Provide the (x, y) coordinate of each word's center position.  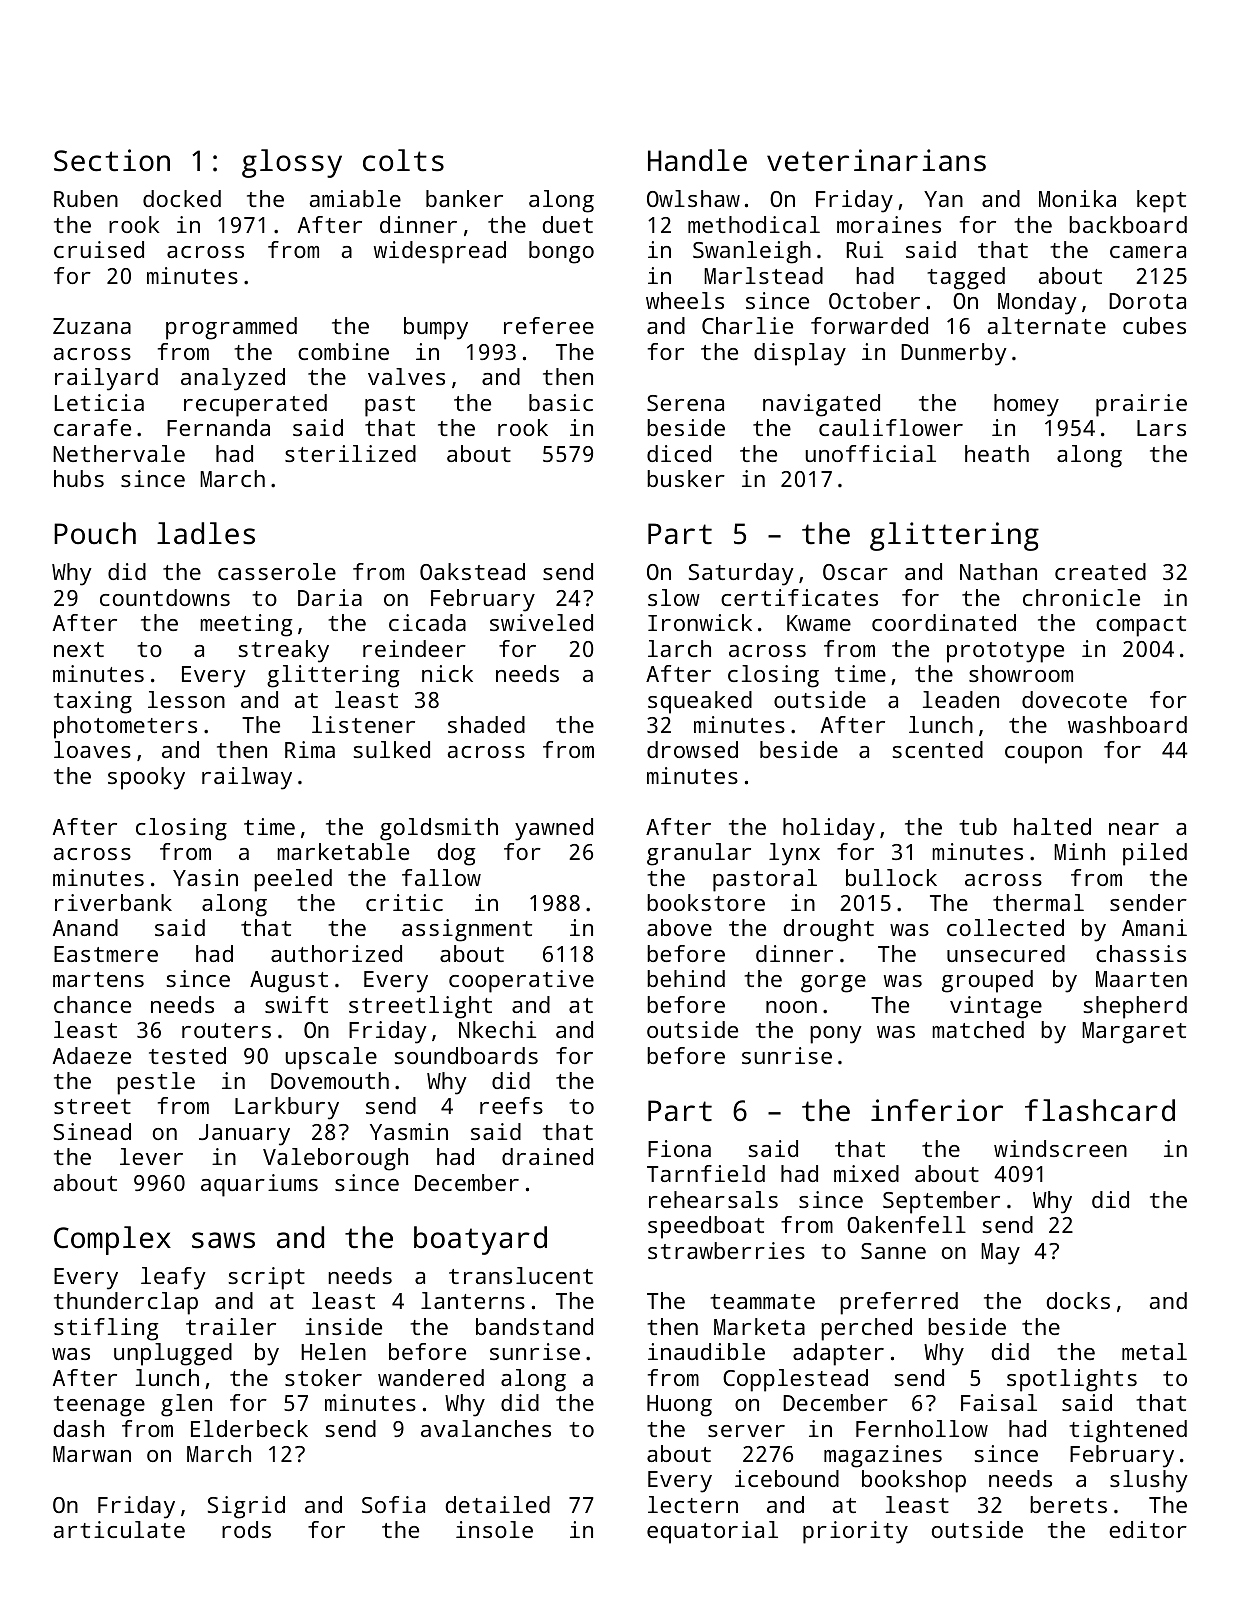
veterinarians (876, 160)
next (79, 649)
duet (568, 224)
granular (699, 854)
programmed (231, 328)
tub (978, 826)
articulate (119, 1529)
